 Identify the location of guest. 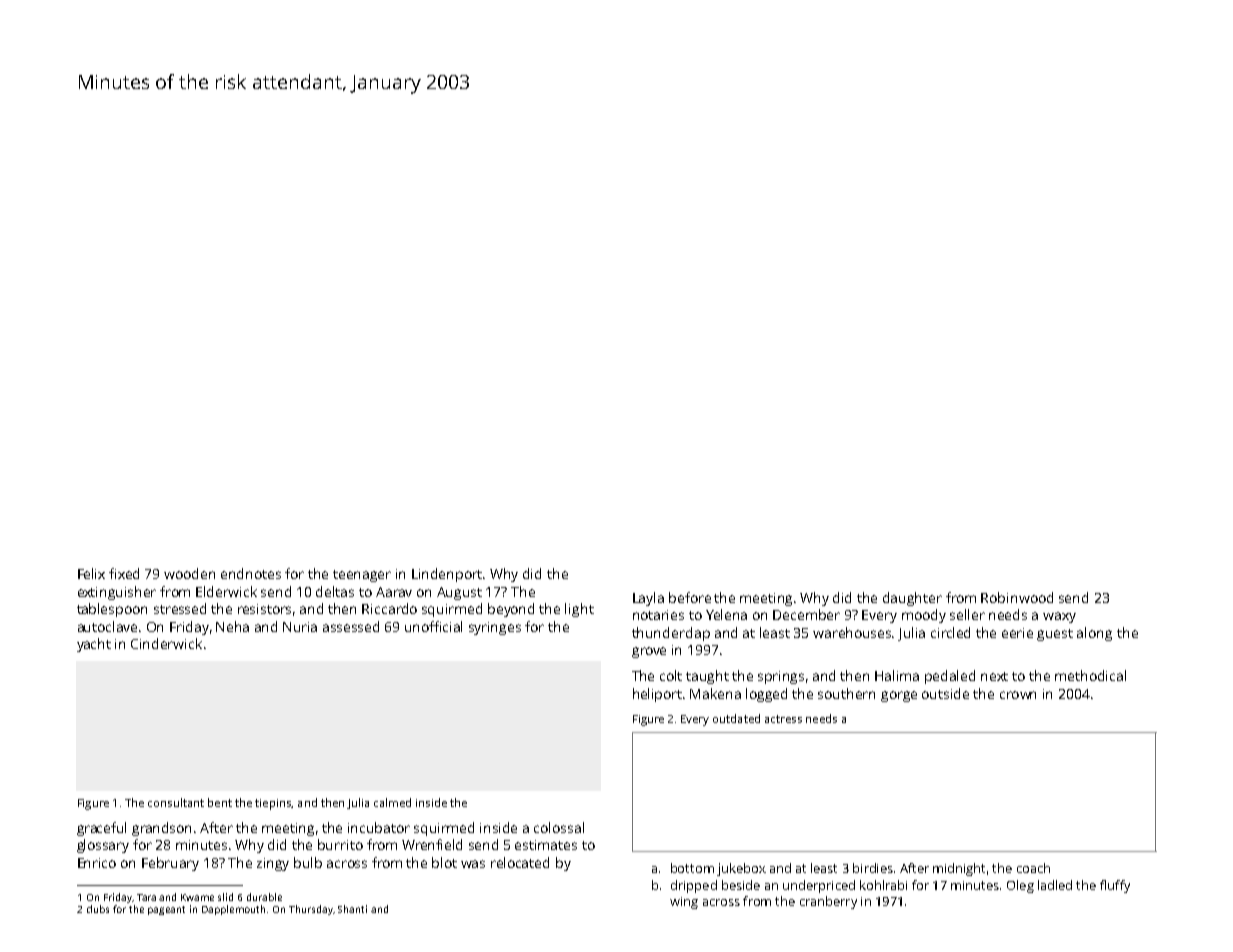
(1055, 635).
